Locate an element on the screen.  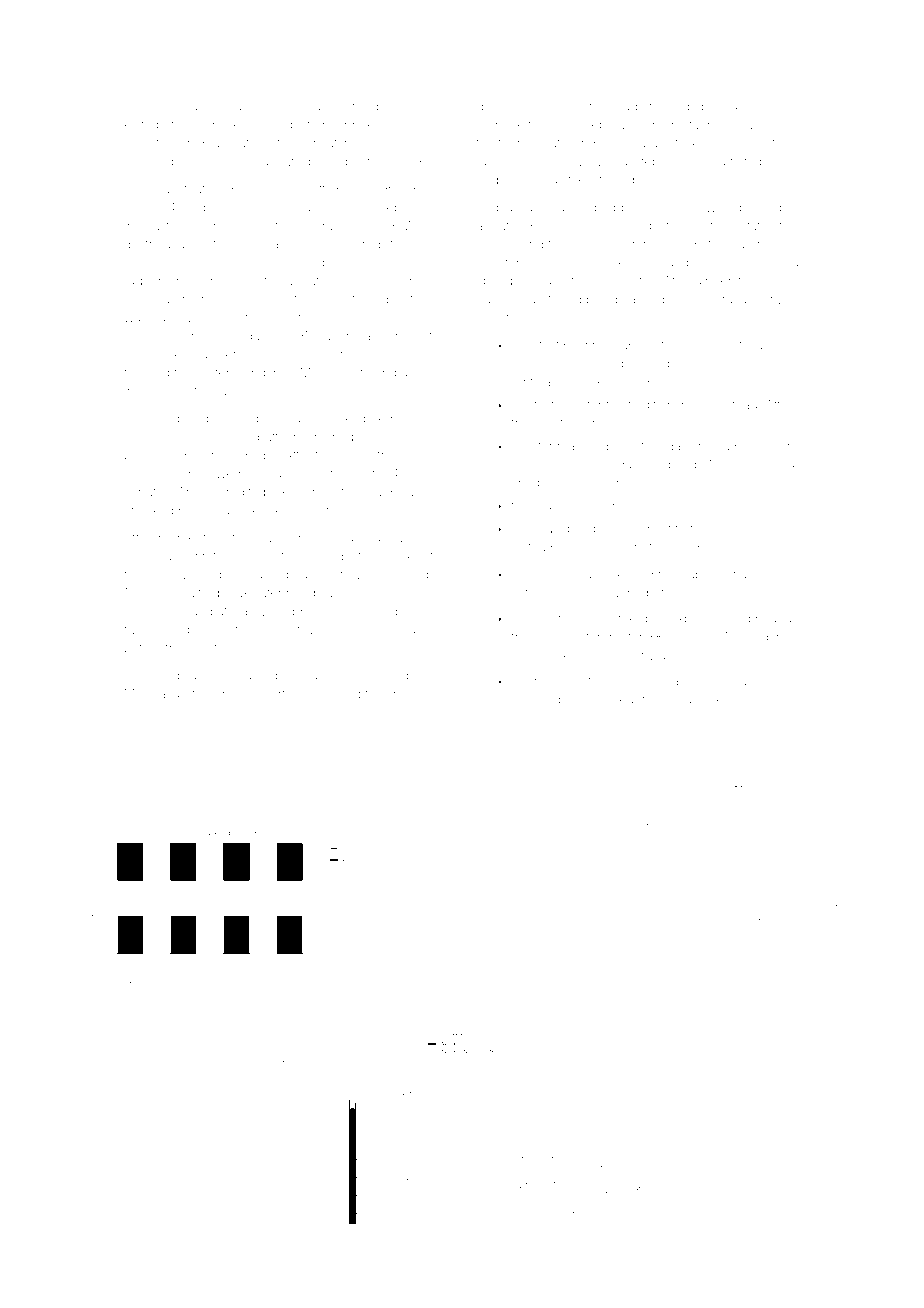
segmented is located at coordinates (179, 393).
